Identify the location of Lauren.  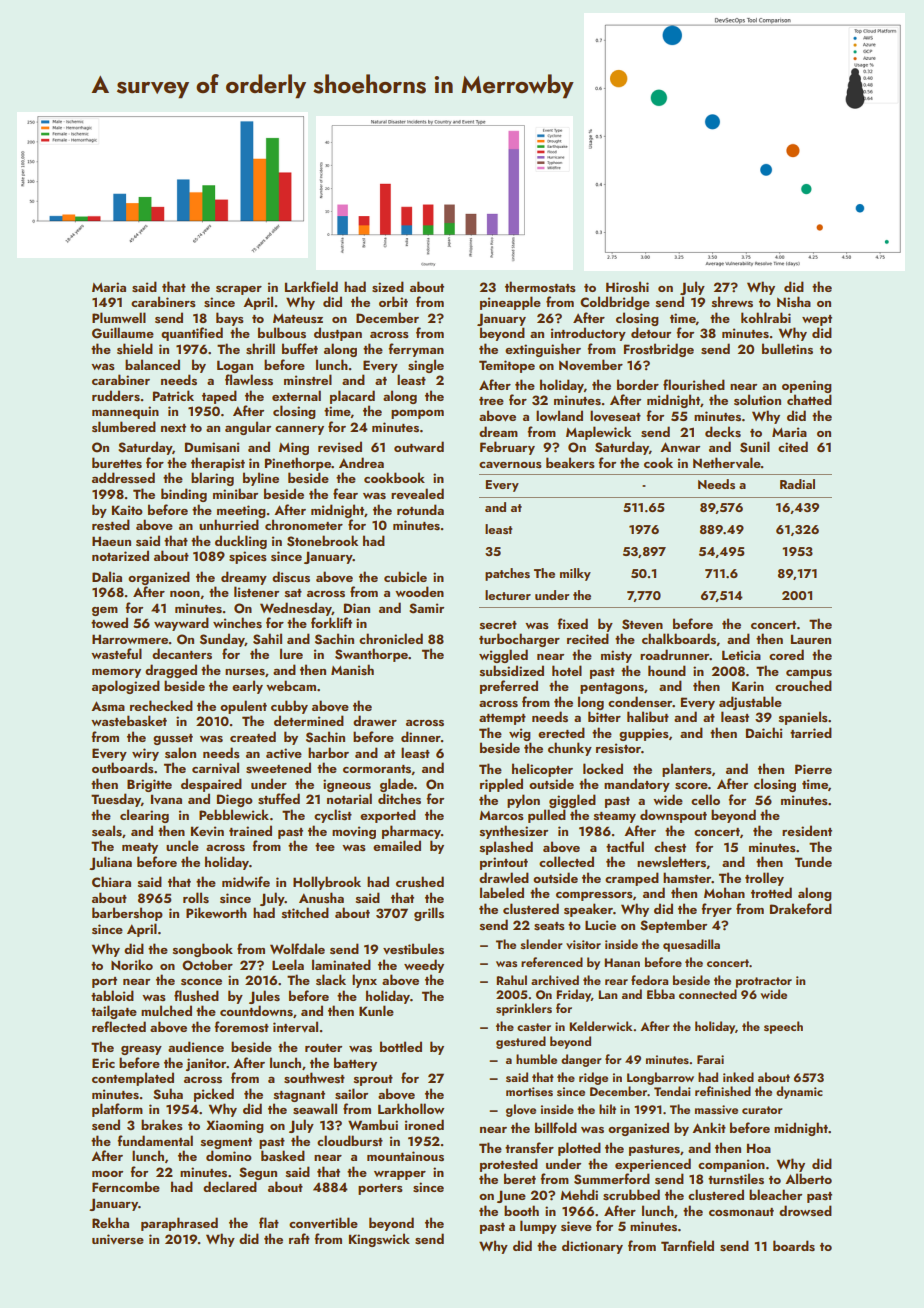
(811, 639).
